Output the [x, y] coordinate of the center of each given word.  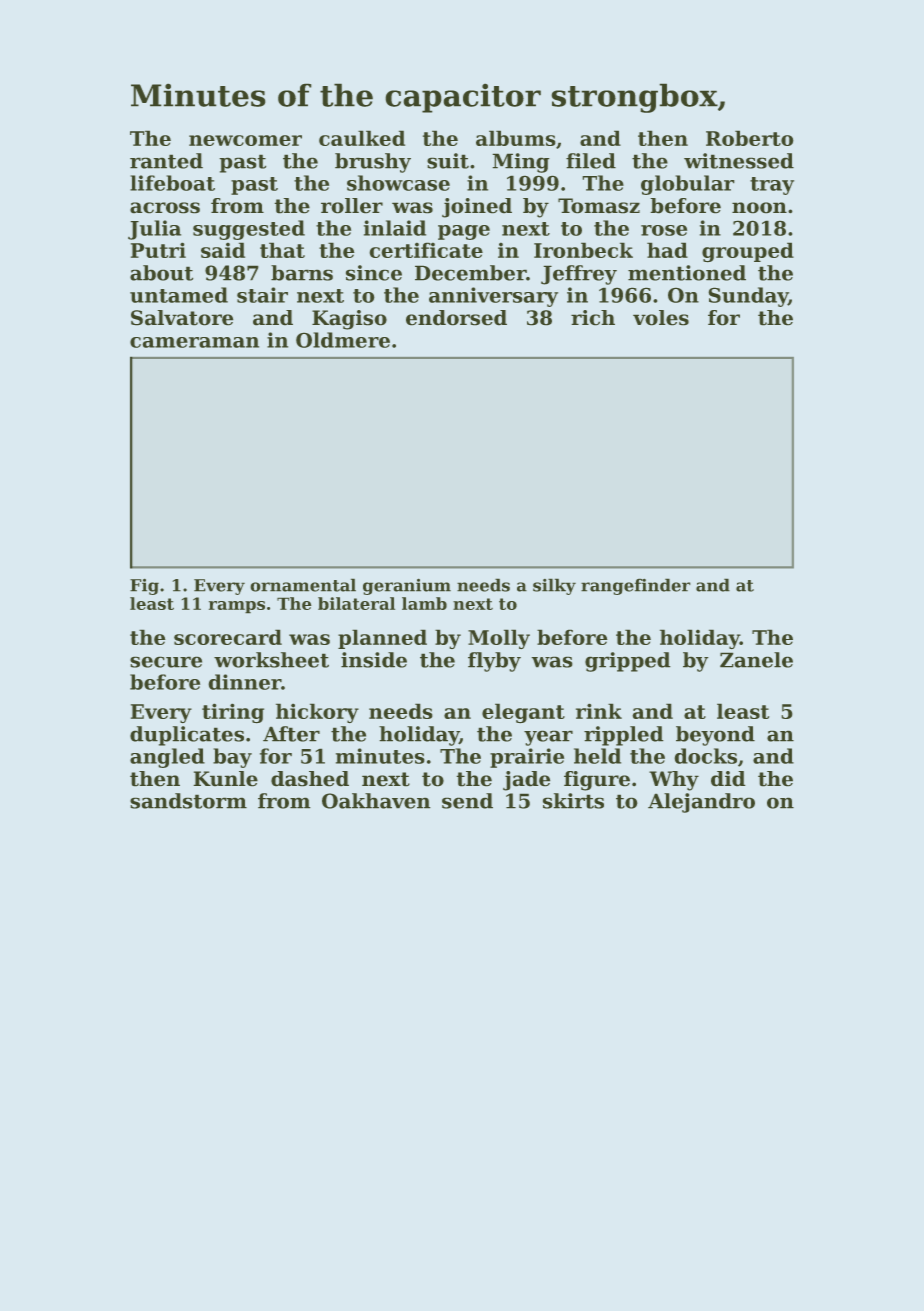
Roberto [750, 138]
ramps [237, 607]
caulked [362, 138]
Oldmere [343, 340]
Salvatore [182, 318]
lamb [424, 603]
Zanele [756, 660]
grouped [748, 252]
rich [593, 318]
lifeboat [172, 183]
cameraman [194, 342]
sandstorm [188, 801]
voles [661, 318]
